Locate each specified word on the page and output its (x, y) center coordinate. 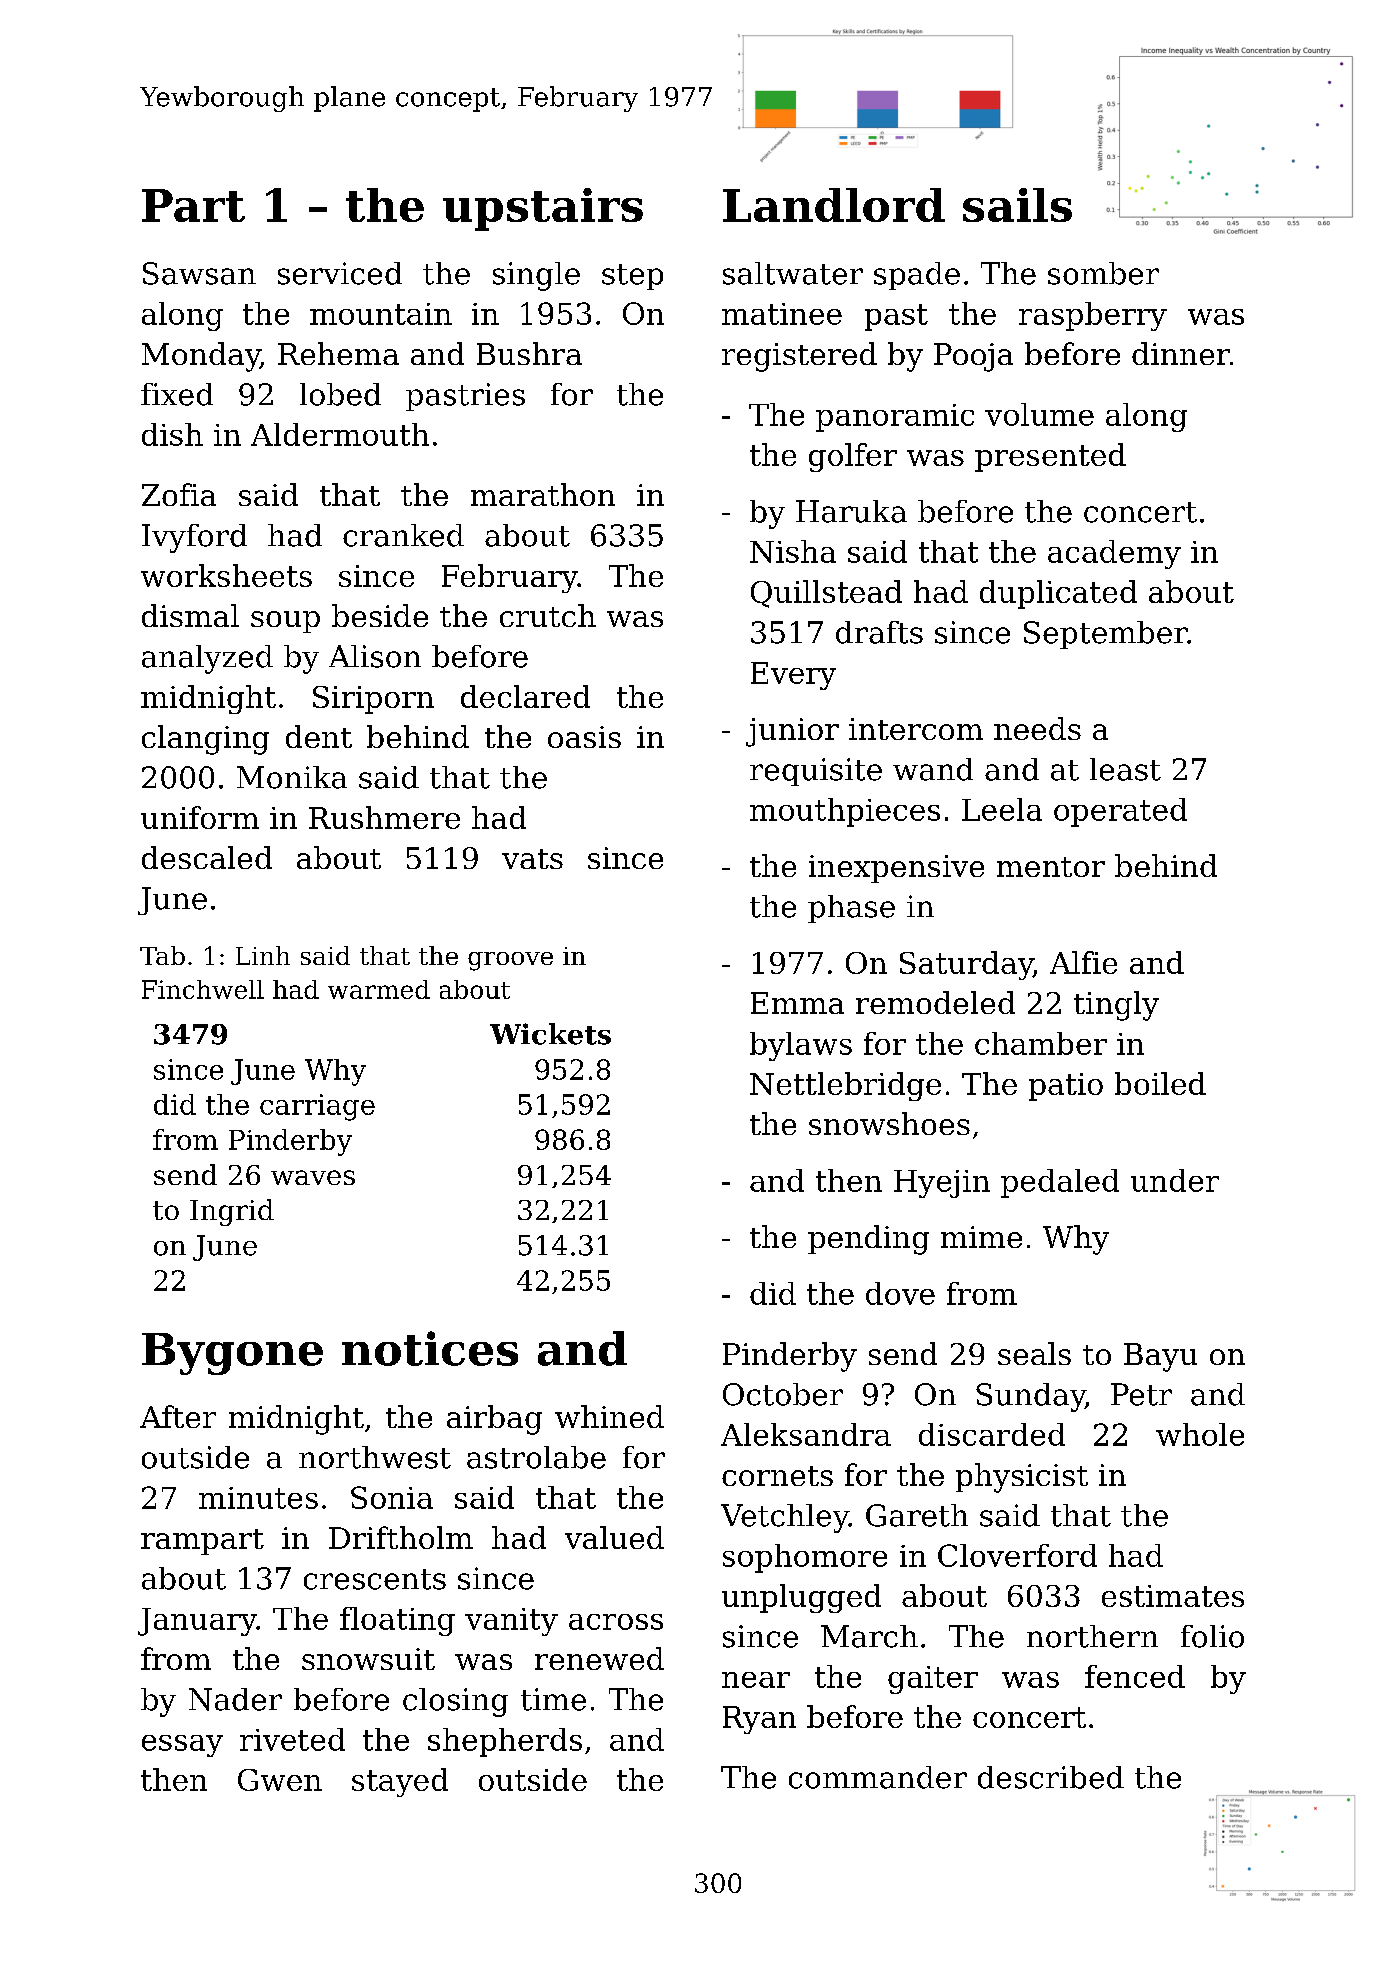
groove (510, 961)
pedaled (1060, 1183)
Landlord (834, 205)
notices (430, 1348)
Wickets (550, 1034)
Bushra (529, 353)
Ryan (759, 1720)
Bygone (232, 1354)
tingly (1116, 1006)
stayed (400, 1782)
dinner (1181, 353)
